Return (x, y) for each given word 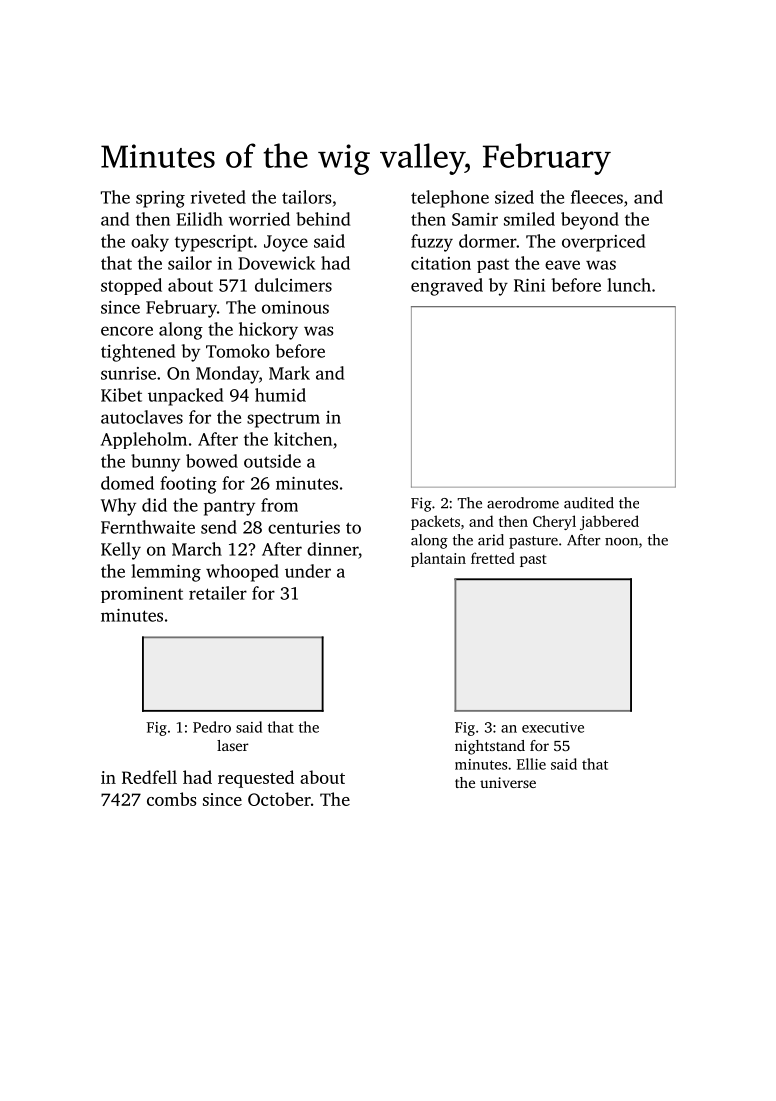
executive (553, 727)
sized (514, 197)
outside (272, 461)
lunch (629, 285)
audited (589, 503)
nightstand (490, 747)
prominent (142, 595)
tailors (306, 197)
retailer (218, 593)
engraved (447, 287)
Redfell (149, 777)
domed (127, 483)
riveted (218, 197)
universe (508, 782)
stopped (131, 286)
